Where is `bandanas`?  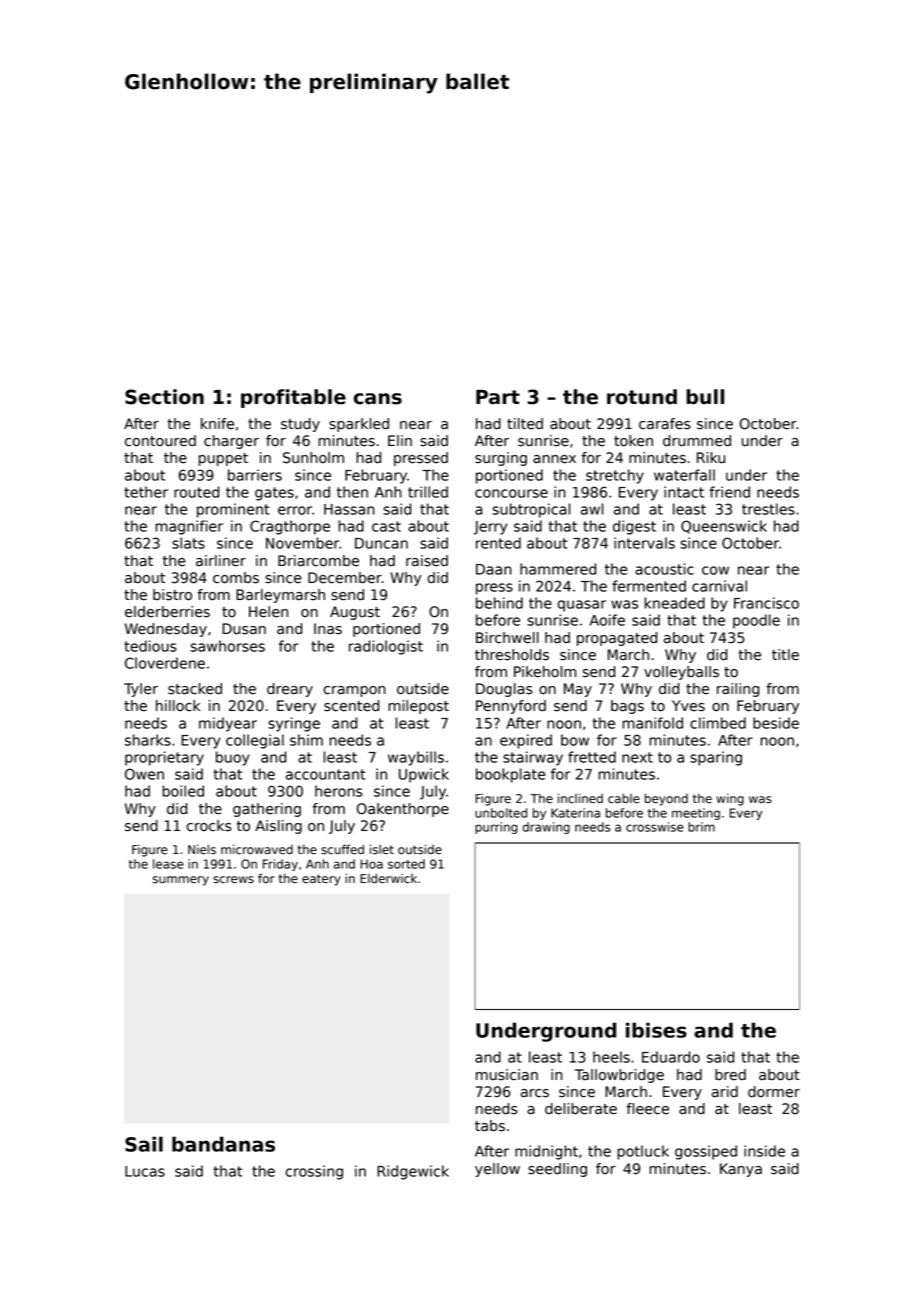 bandanas is located at coordinates (223, 1144).
